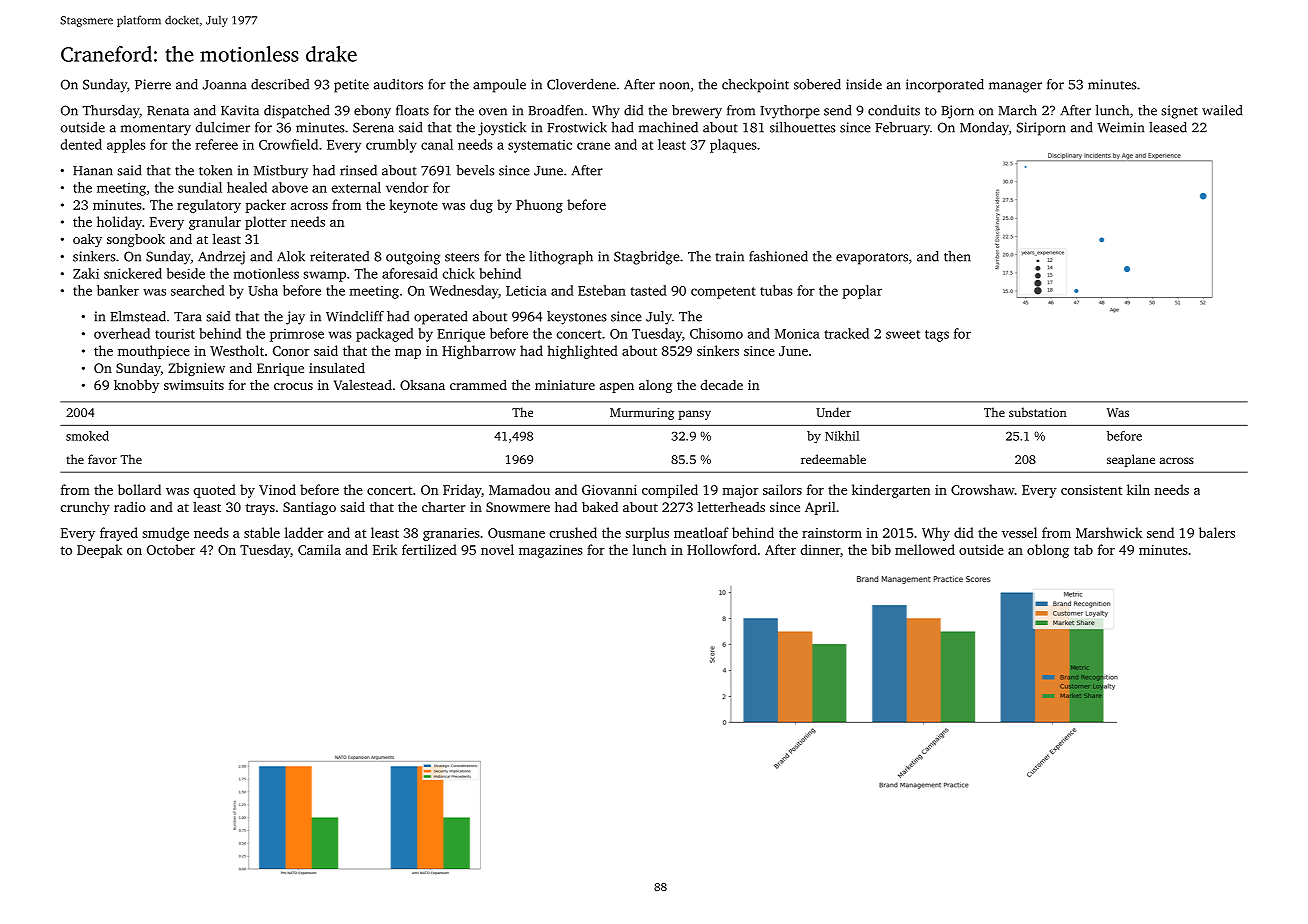 Image resolution: width=1308 pixels, height=924 pixels. Describe the element at coordinates (526, 290) in the screenshot. I see `Leticia` at that location.
